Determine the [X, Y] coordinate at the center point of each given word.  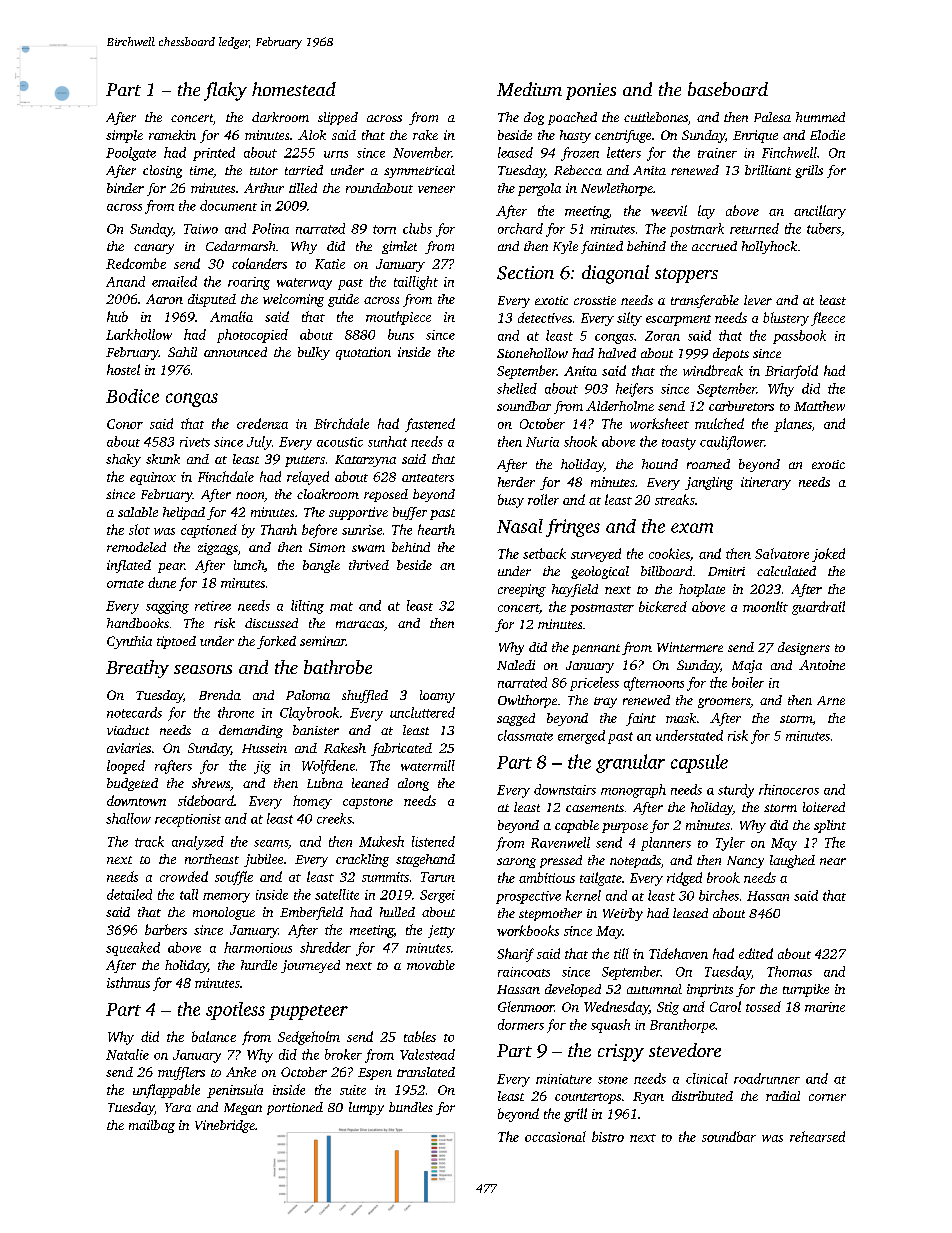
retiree [213, 606]
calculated [786, 571]
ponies [591, 91]
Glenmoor [526, 1006]
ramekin [172, 135]
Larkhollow [139, 334]
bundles [411, 1107]
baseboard [728, 89]
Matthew [819, 406]
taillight [416, 283]
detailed [129, 894]
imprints [710, 990]
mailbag [152, 1126]
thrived [369, 565]
